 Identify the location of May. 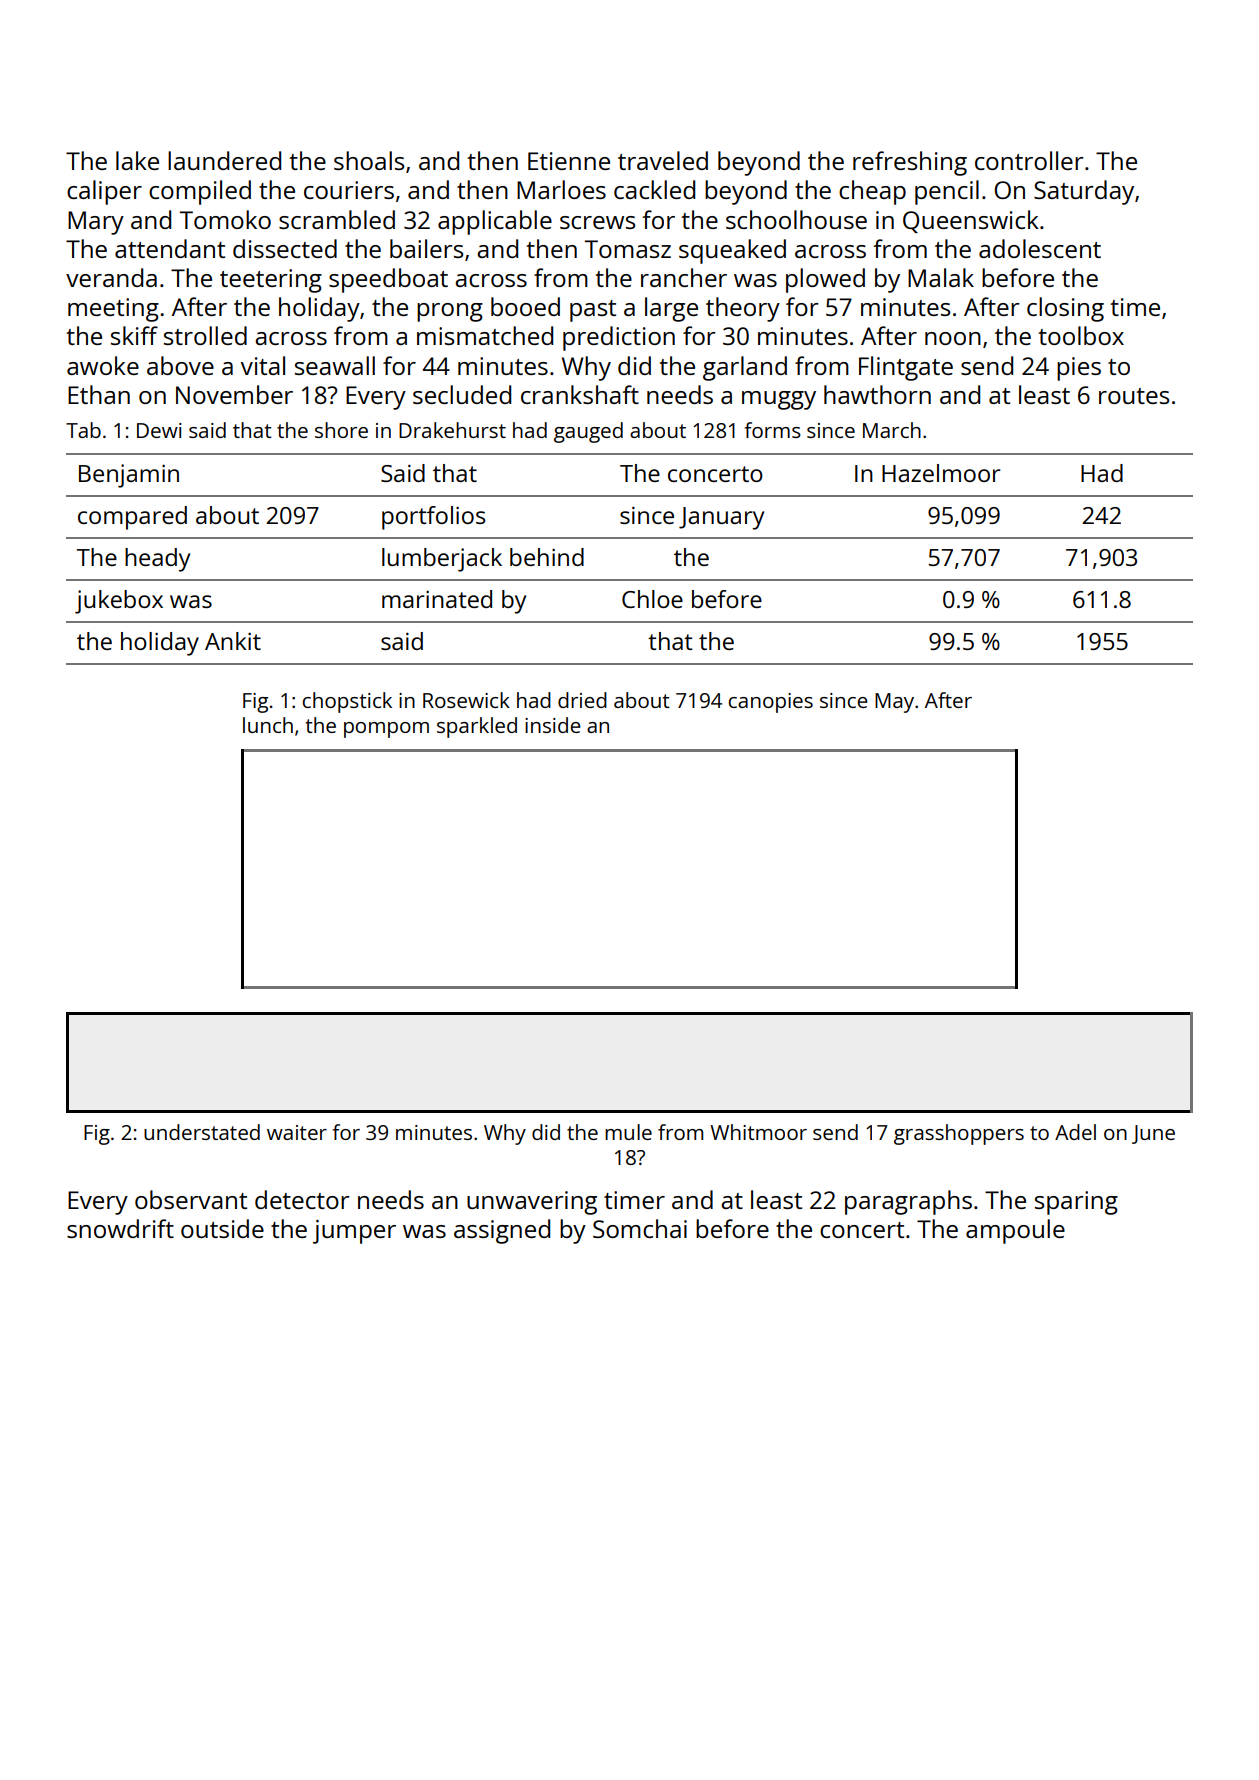
(894, 703).
